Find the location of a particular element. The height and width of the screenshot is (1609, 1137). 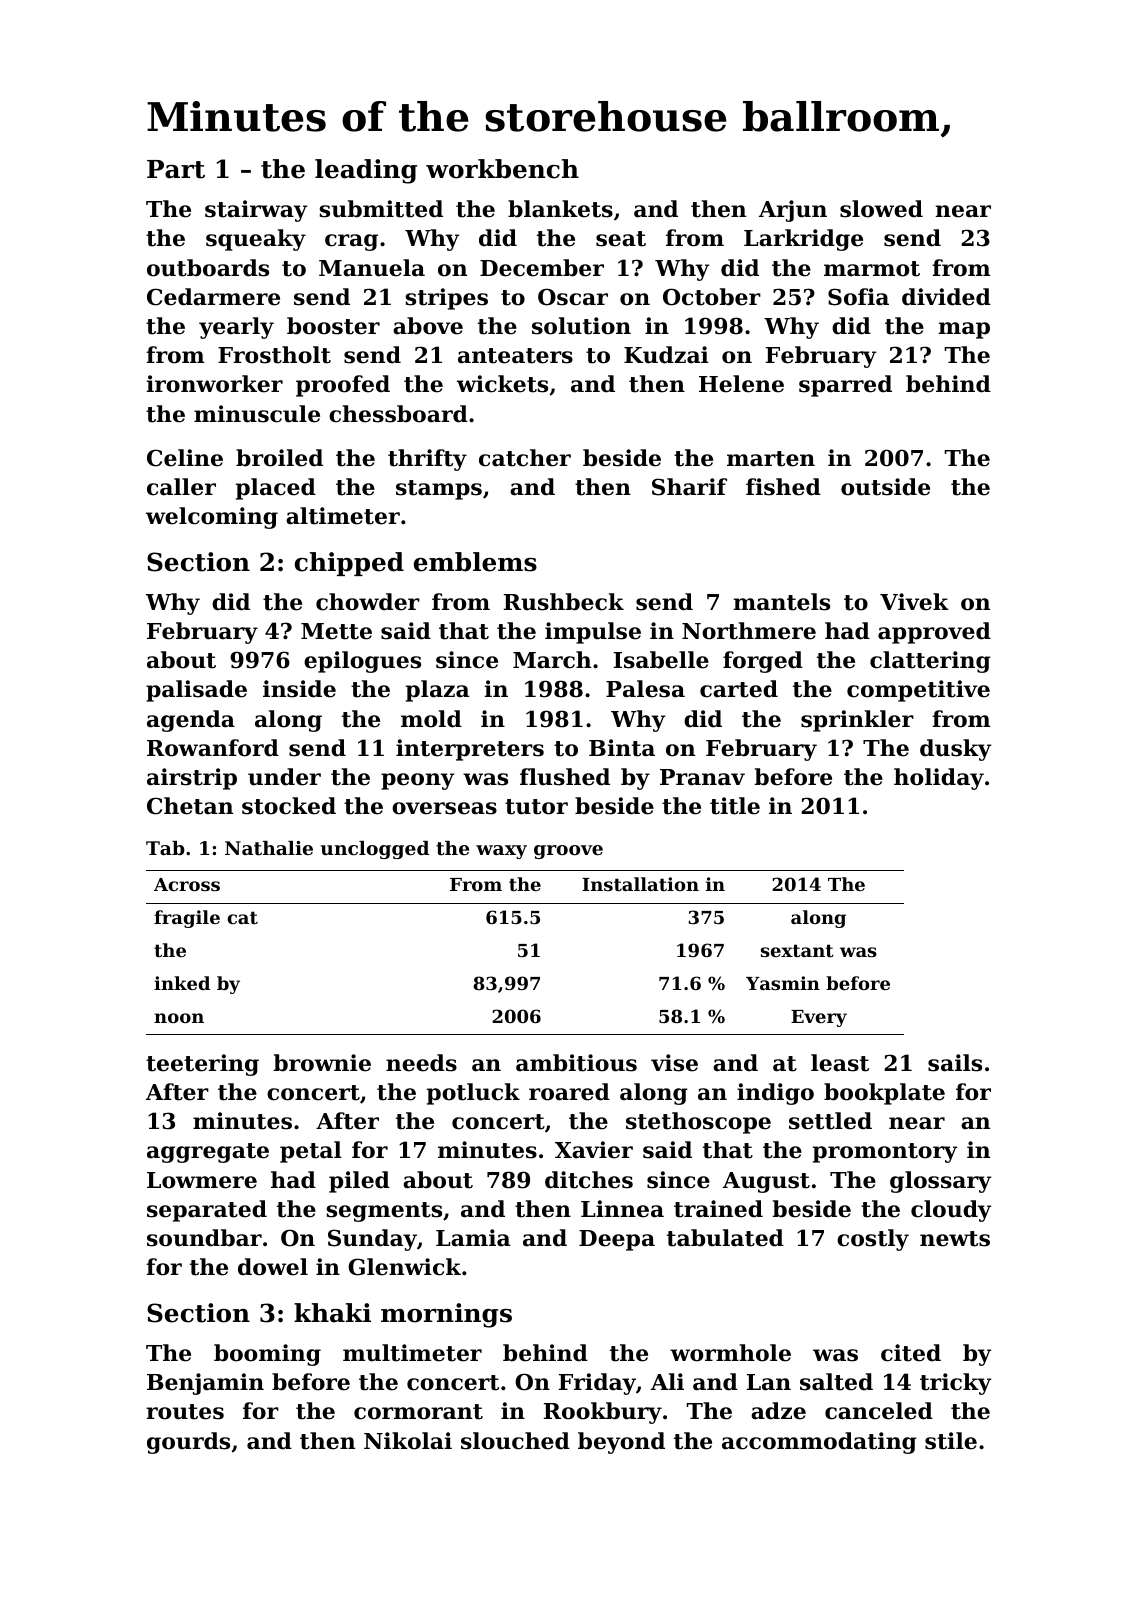

accommodating is located at coordinates (819, 1443).
